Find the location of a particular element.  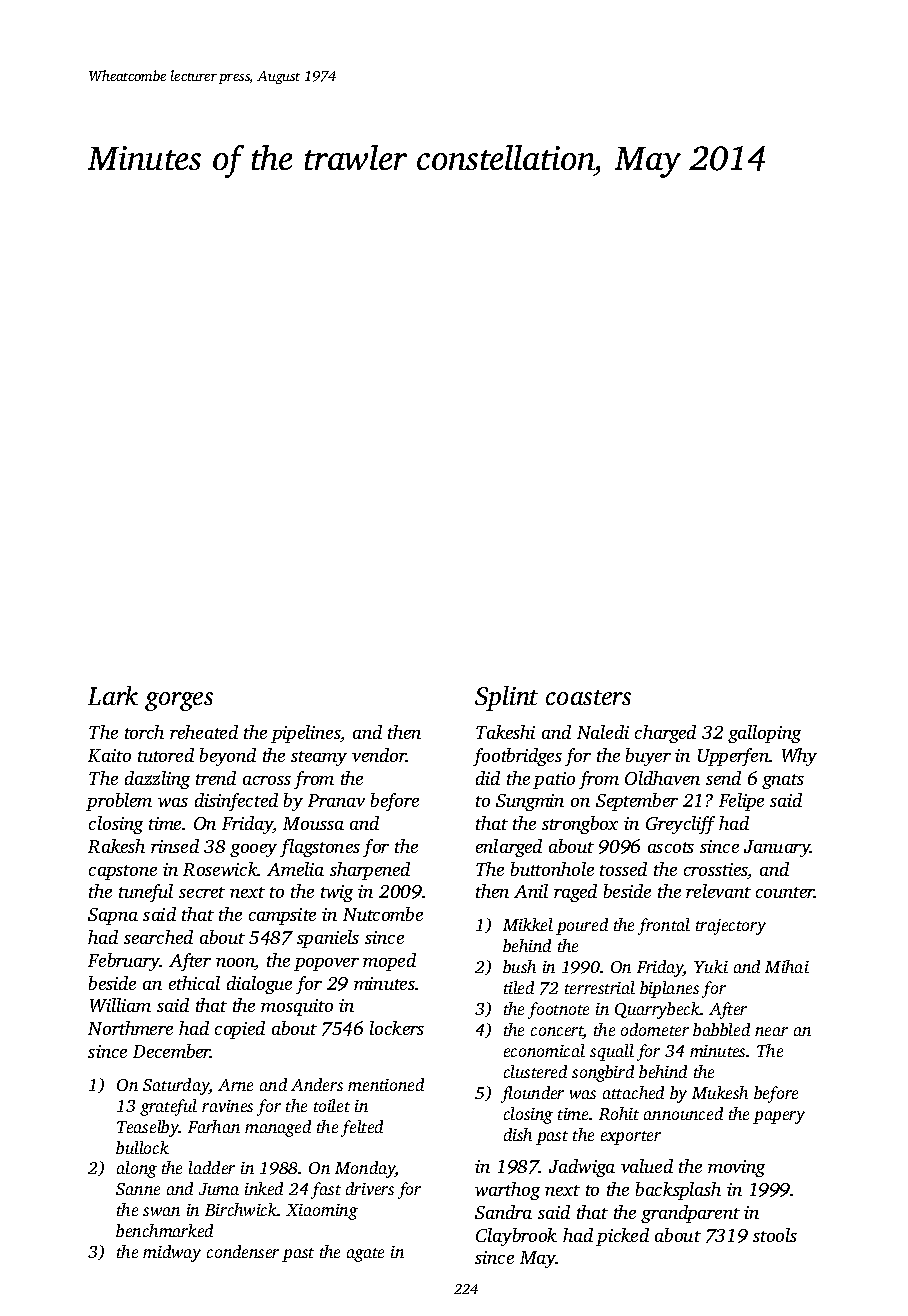

Yuki is located at coordinates (711, 966).
